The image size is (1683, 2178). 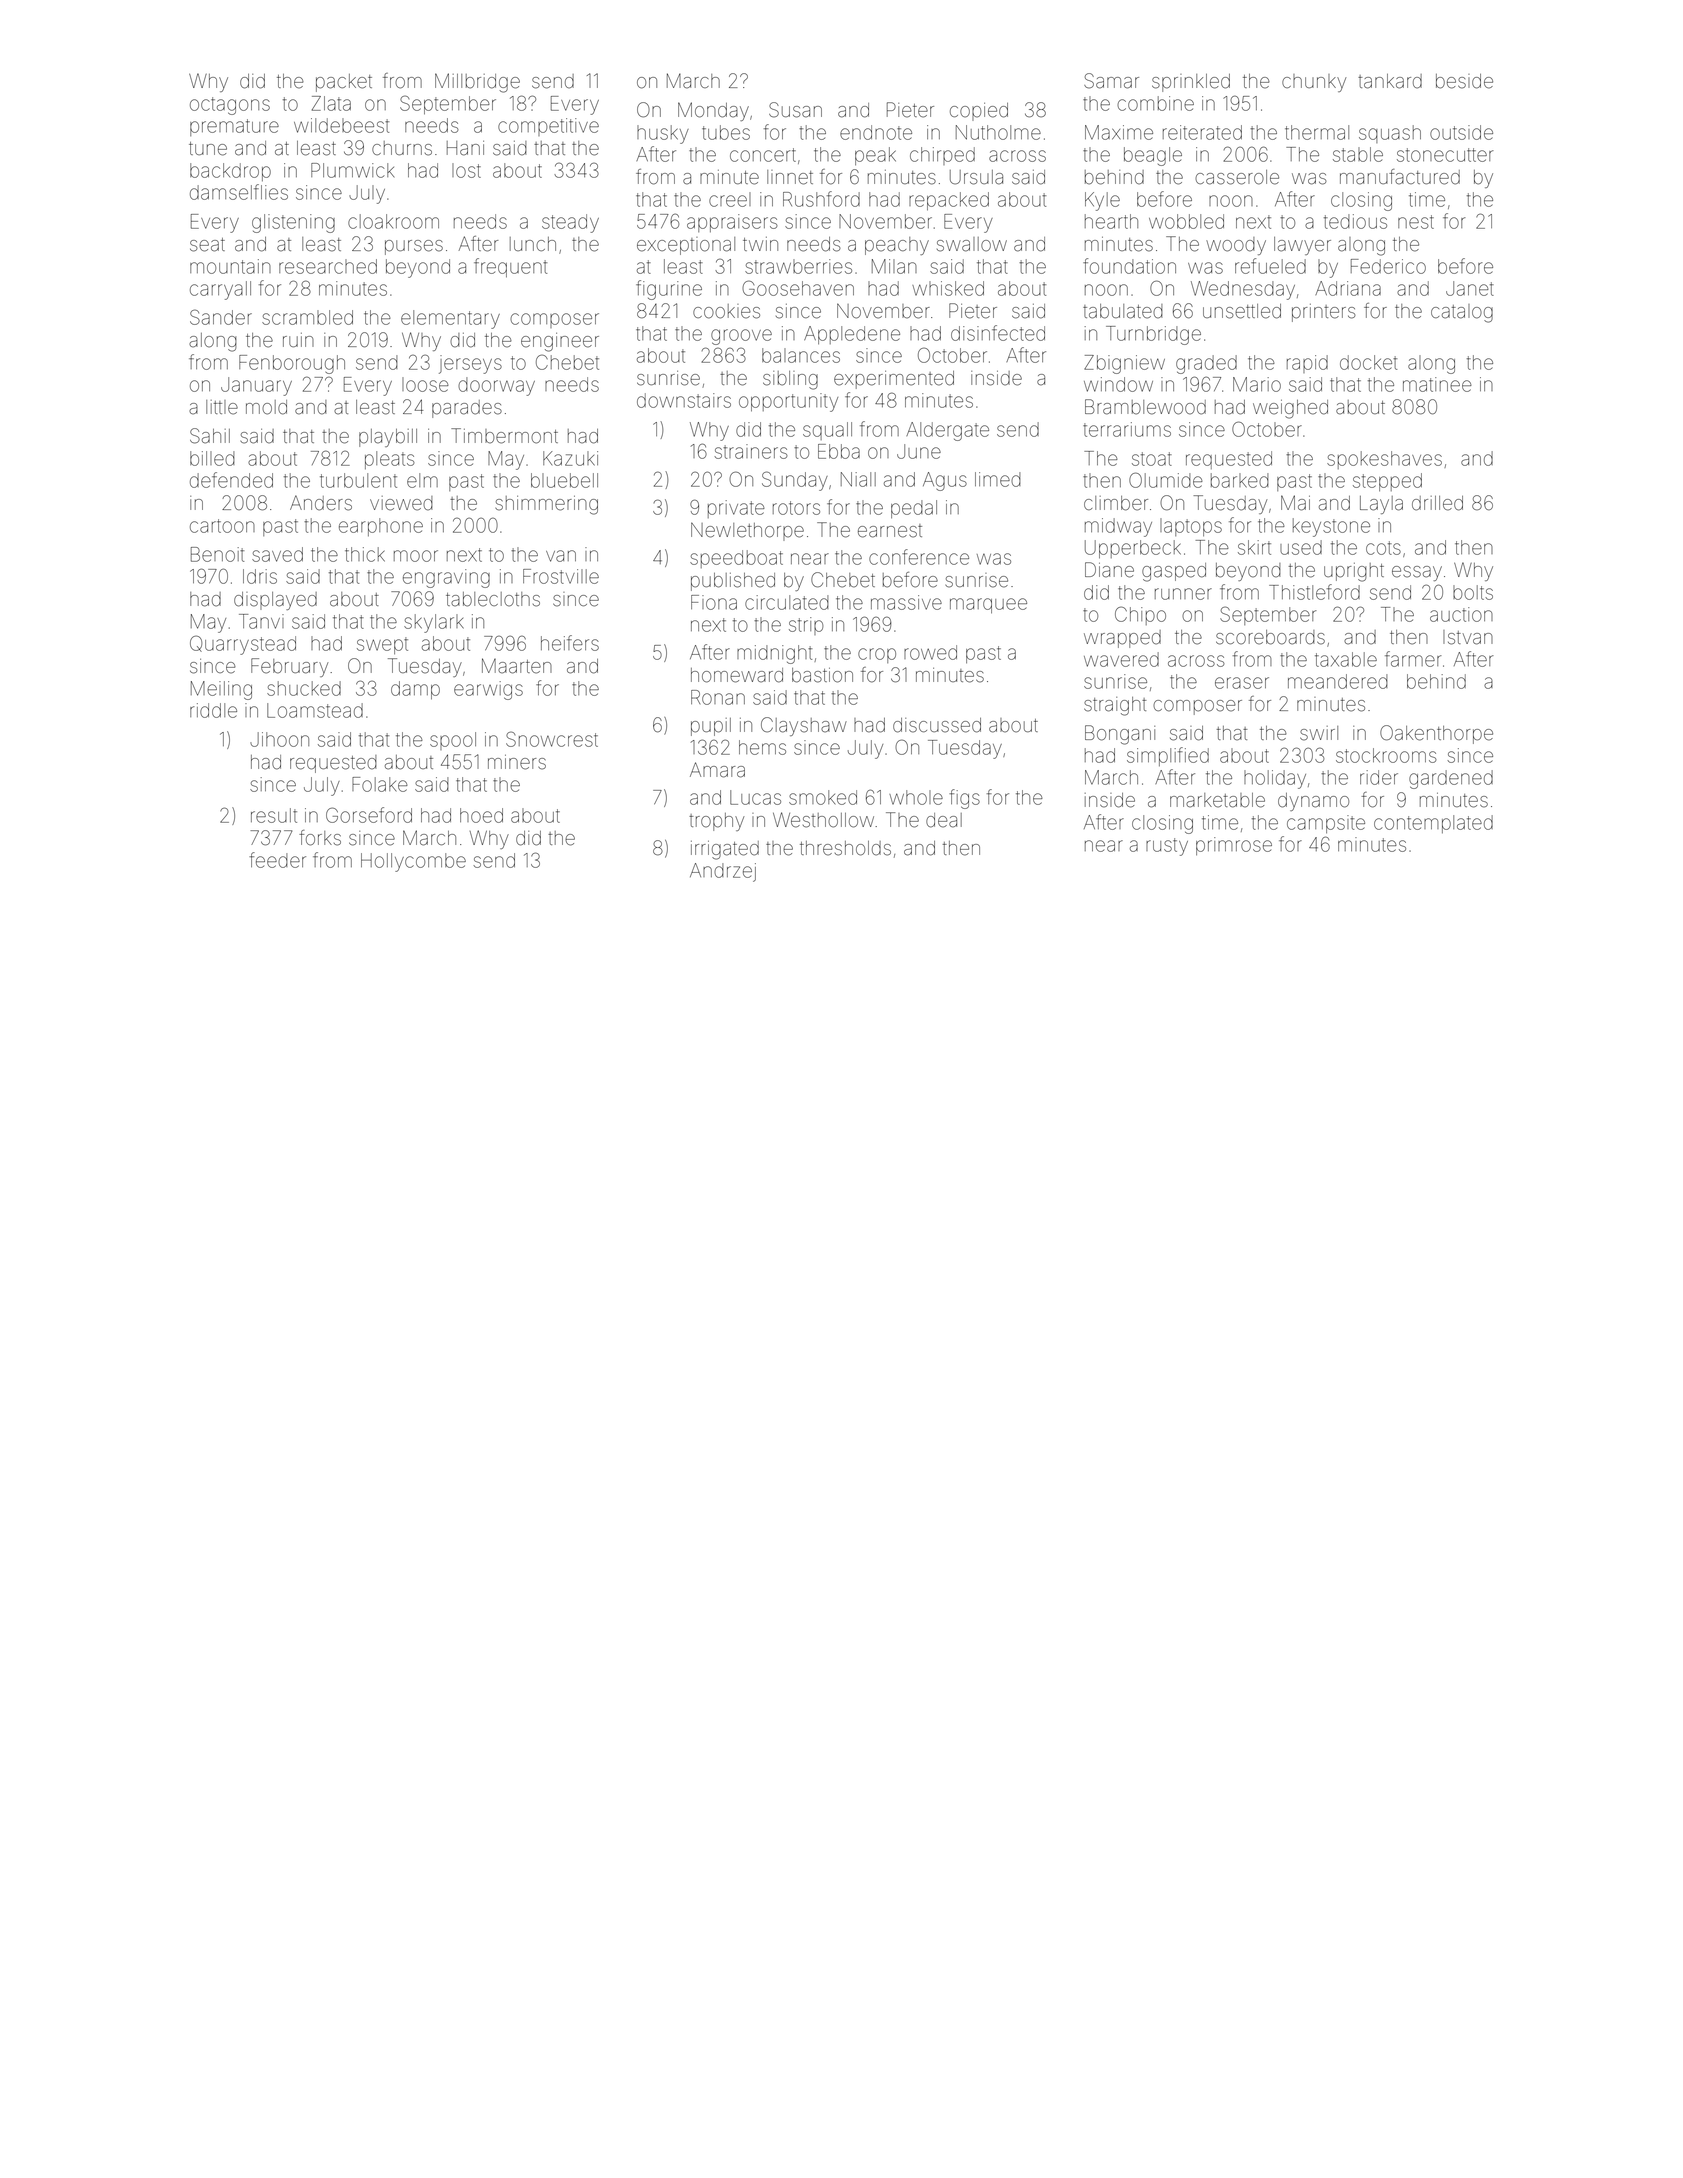 I want to click on limed, so click(x=998, y=479).
